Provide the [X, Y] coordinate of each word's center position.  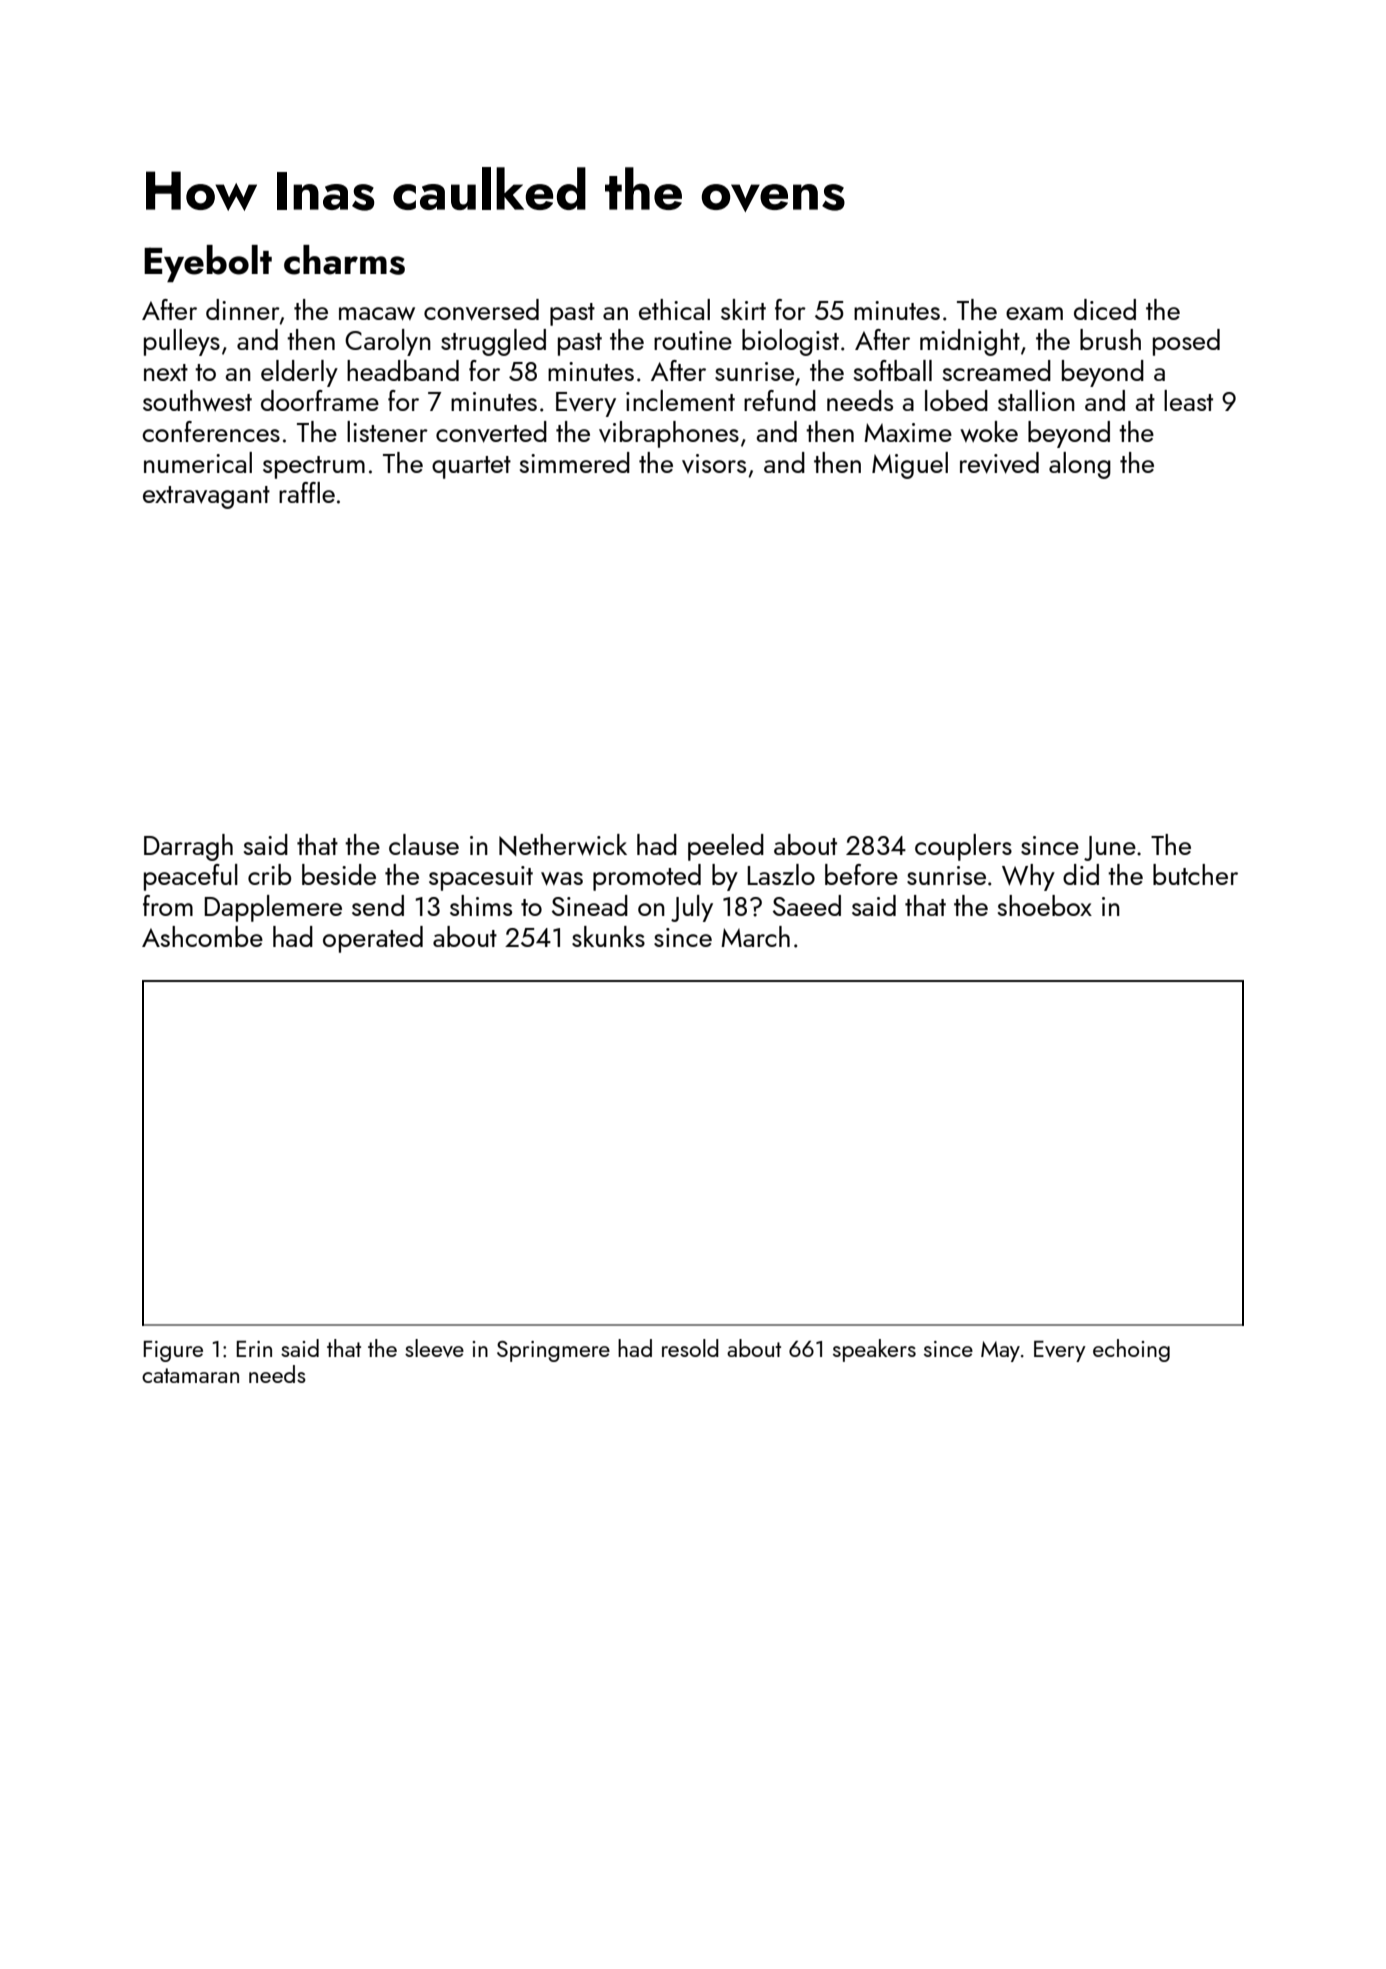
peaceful [191, 877]
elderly [299, 373]
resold [690, 1348]
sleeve [434, 1348]
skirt [743, 309]
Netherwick [563, 845]
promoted [647, 877]
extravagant [206, 497]
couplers [963, 847]
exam [1034, 313]
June [1110, 848]
